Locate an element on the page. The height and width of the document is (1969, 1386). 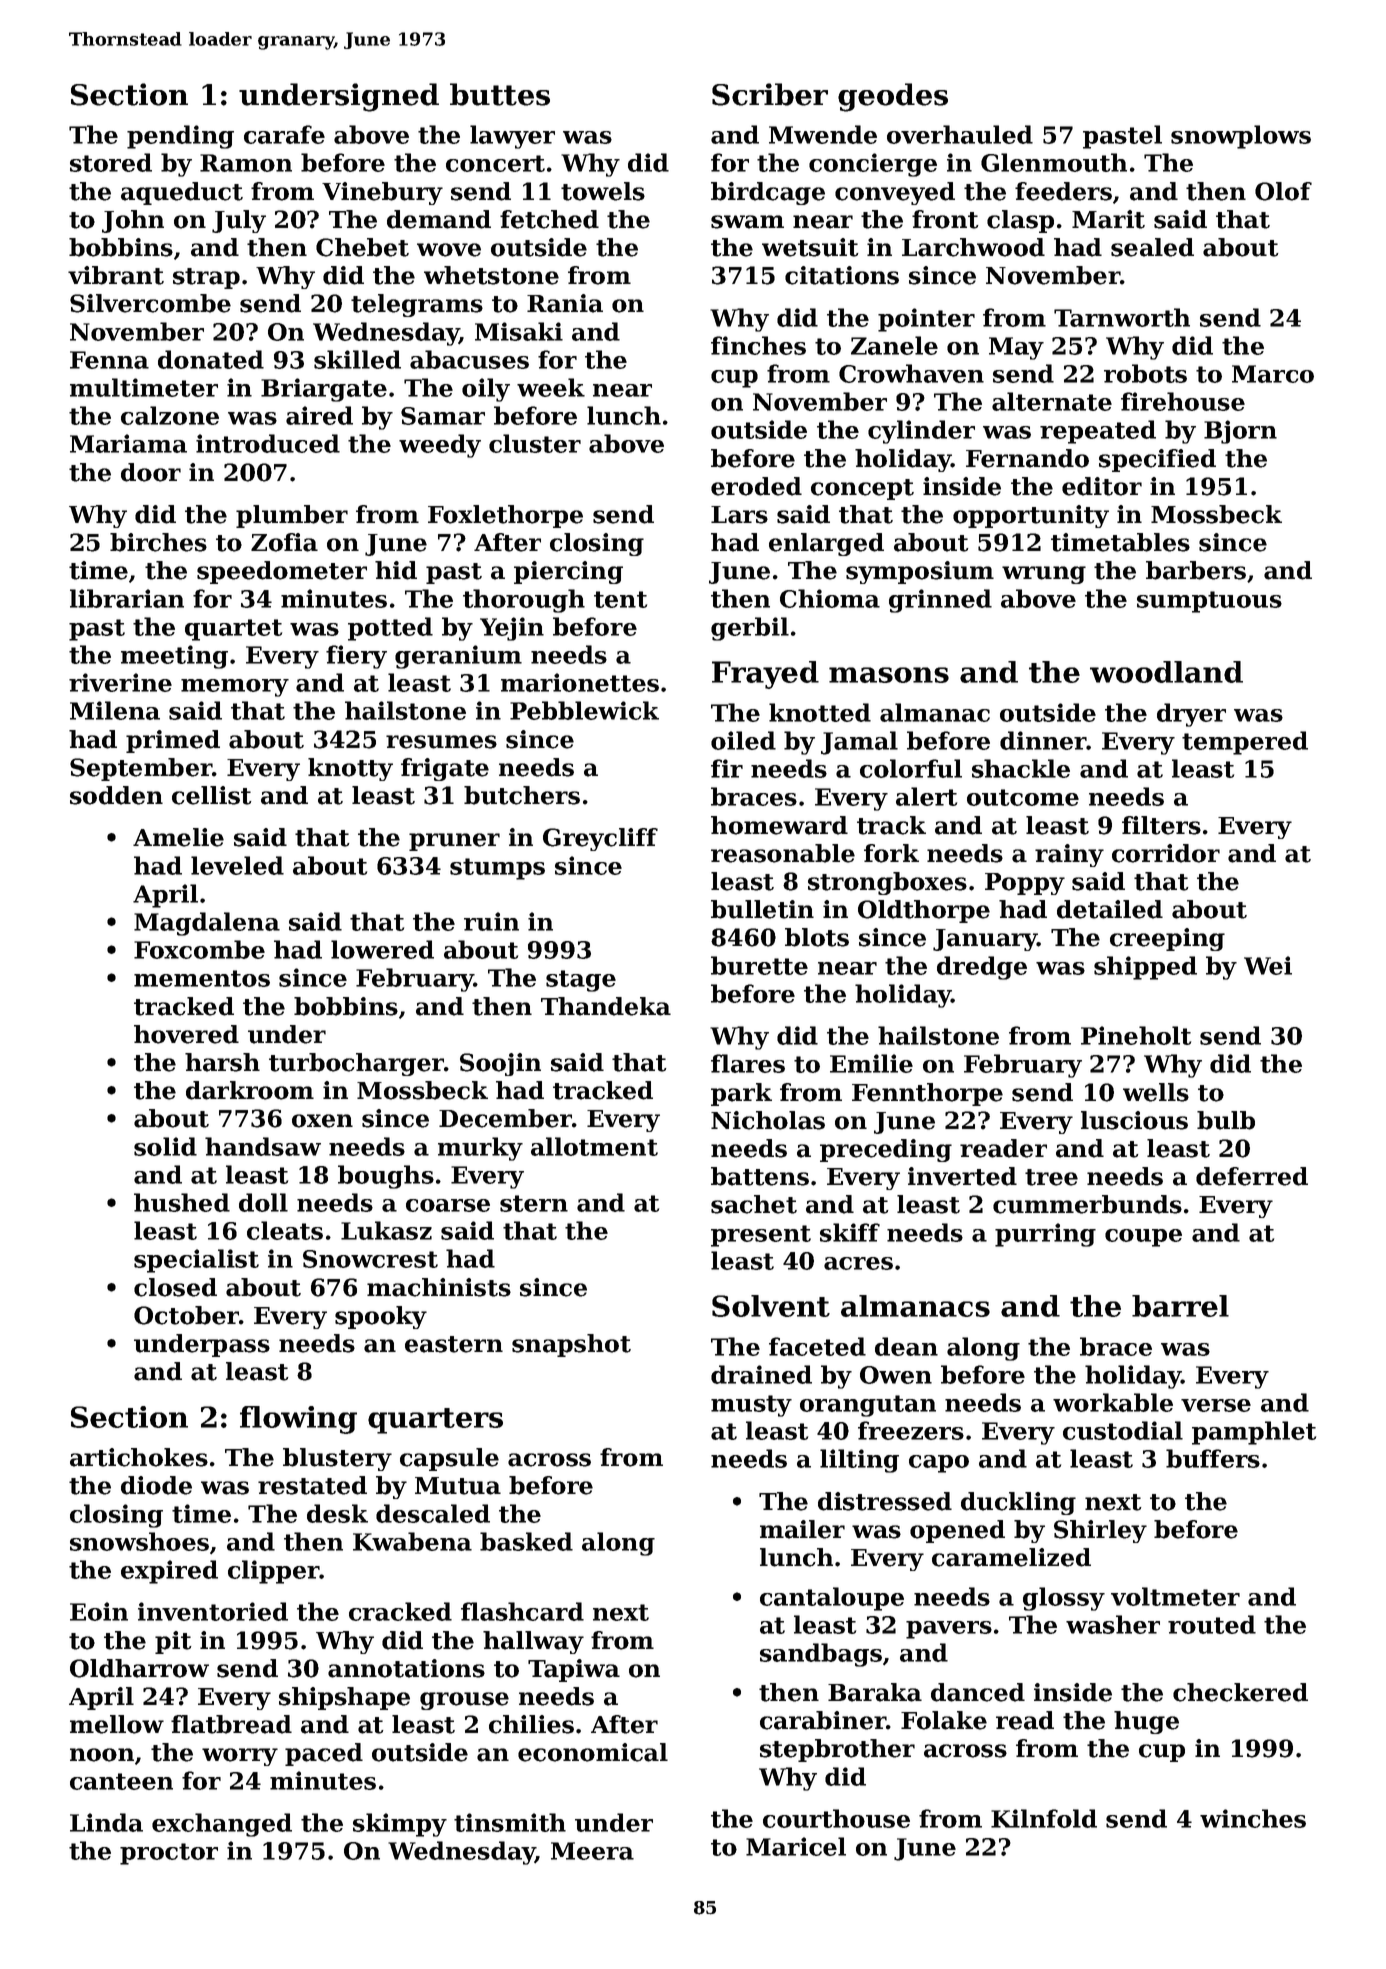
Greycliff is located at coordinates (600, 839).
